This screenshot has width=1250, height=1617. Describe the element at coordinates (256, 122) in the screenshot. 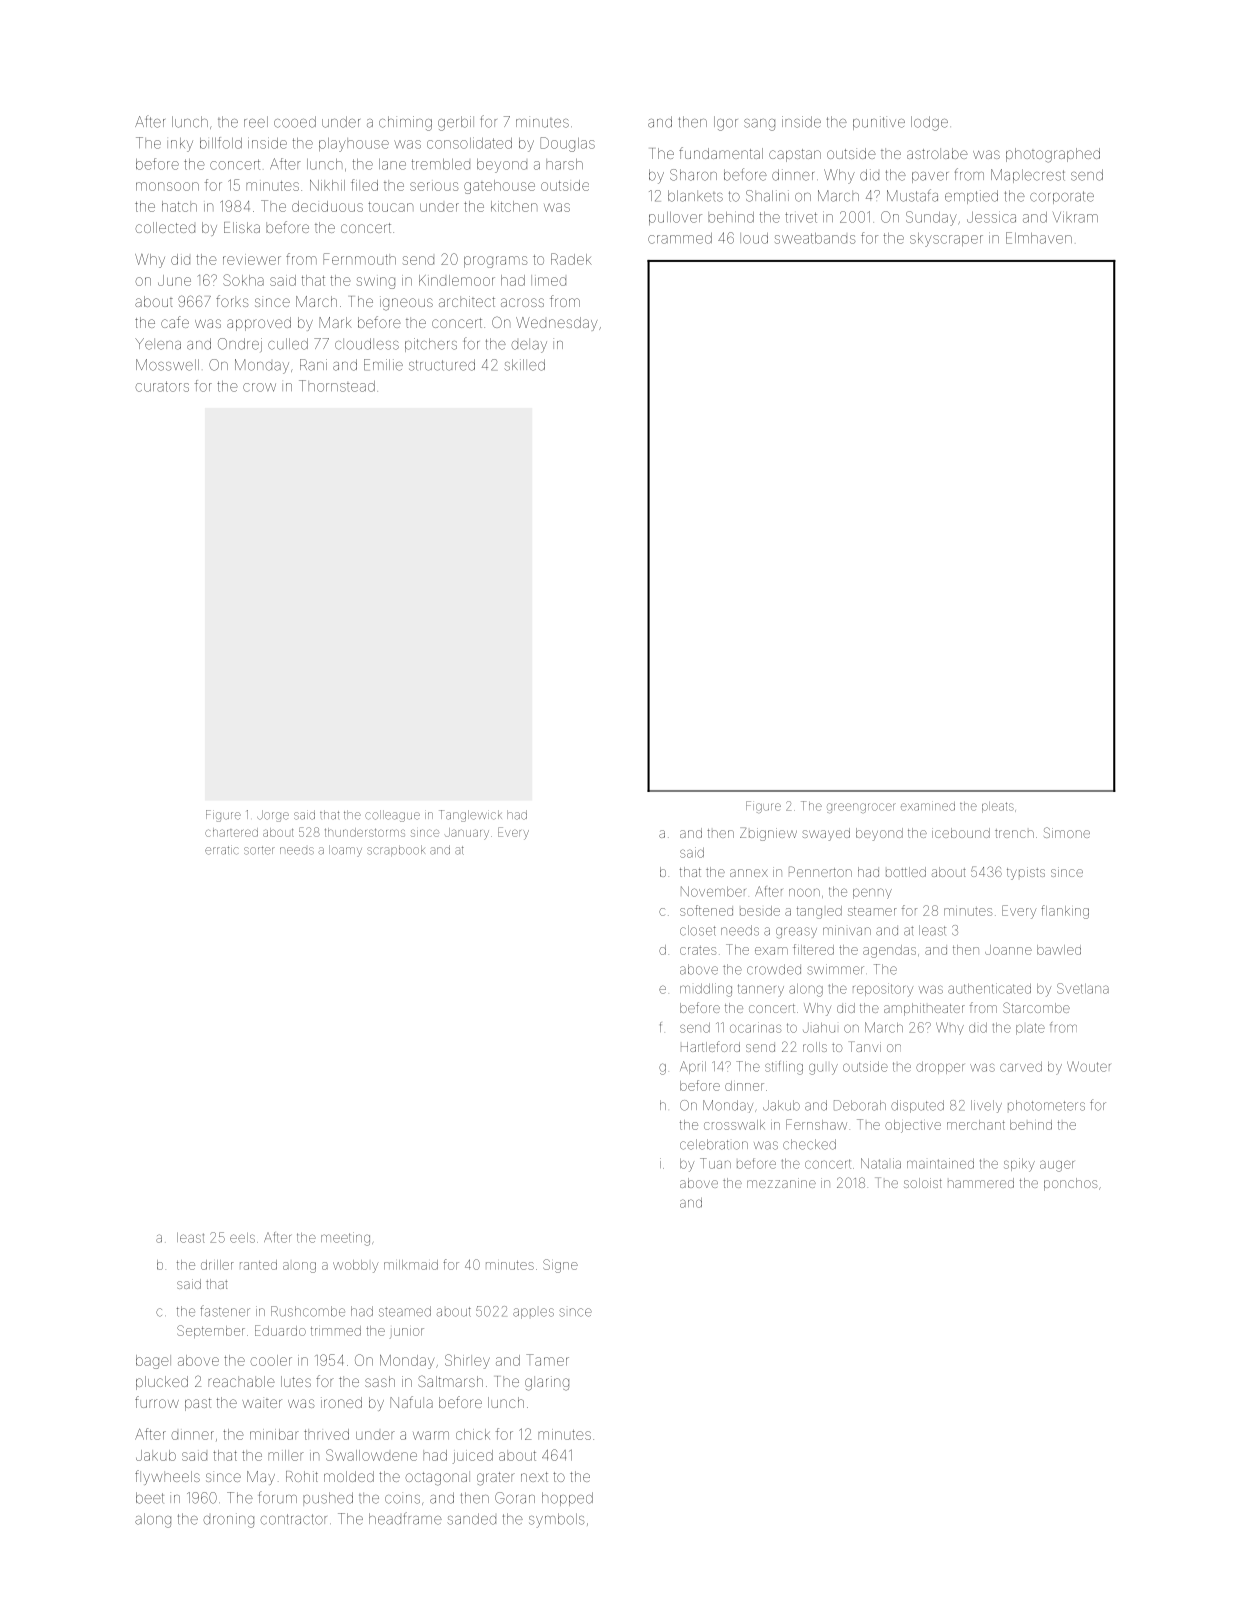

I see `reel` at that location.
